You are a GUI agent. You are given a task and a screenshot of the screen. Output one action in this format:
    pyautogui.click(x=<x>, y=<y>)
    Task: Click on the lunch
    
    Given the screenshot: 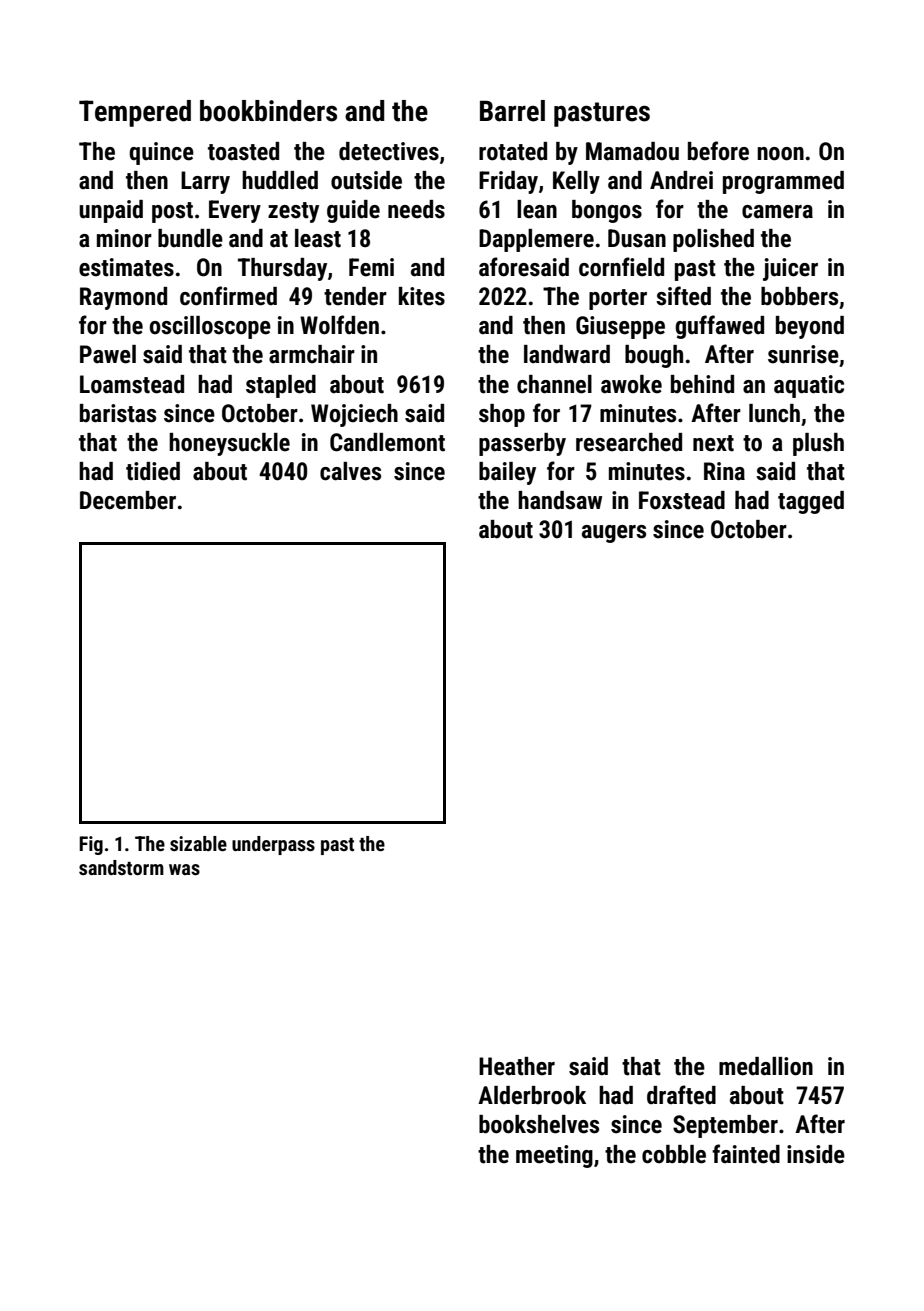 What is the action you would take?
    pyautogui.click(x=774, y=413)
